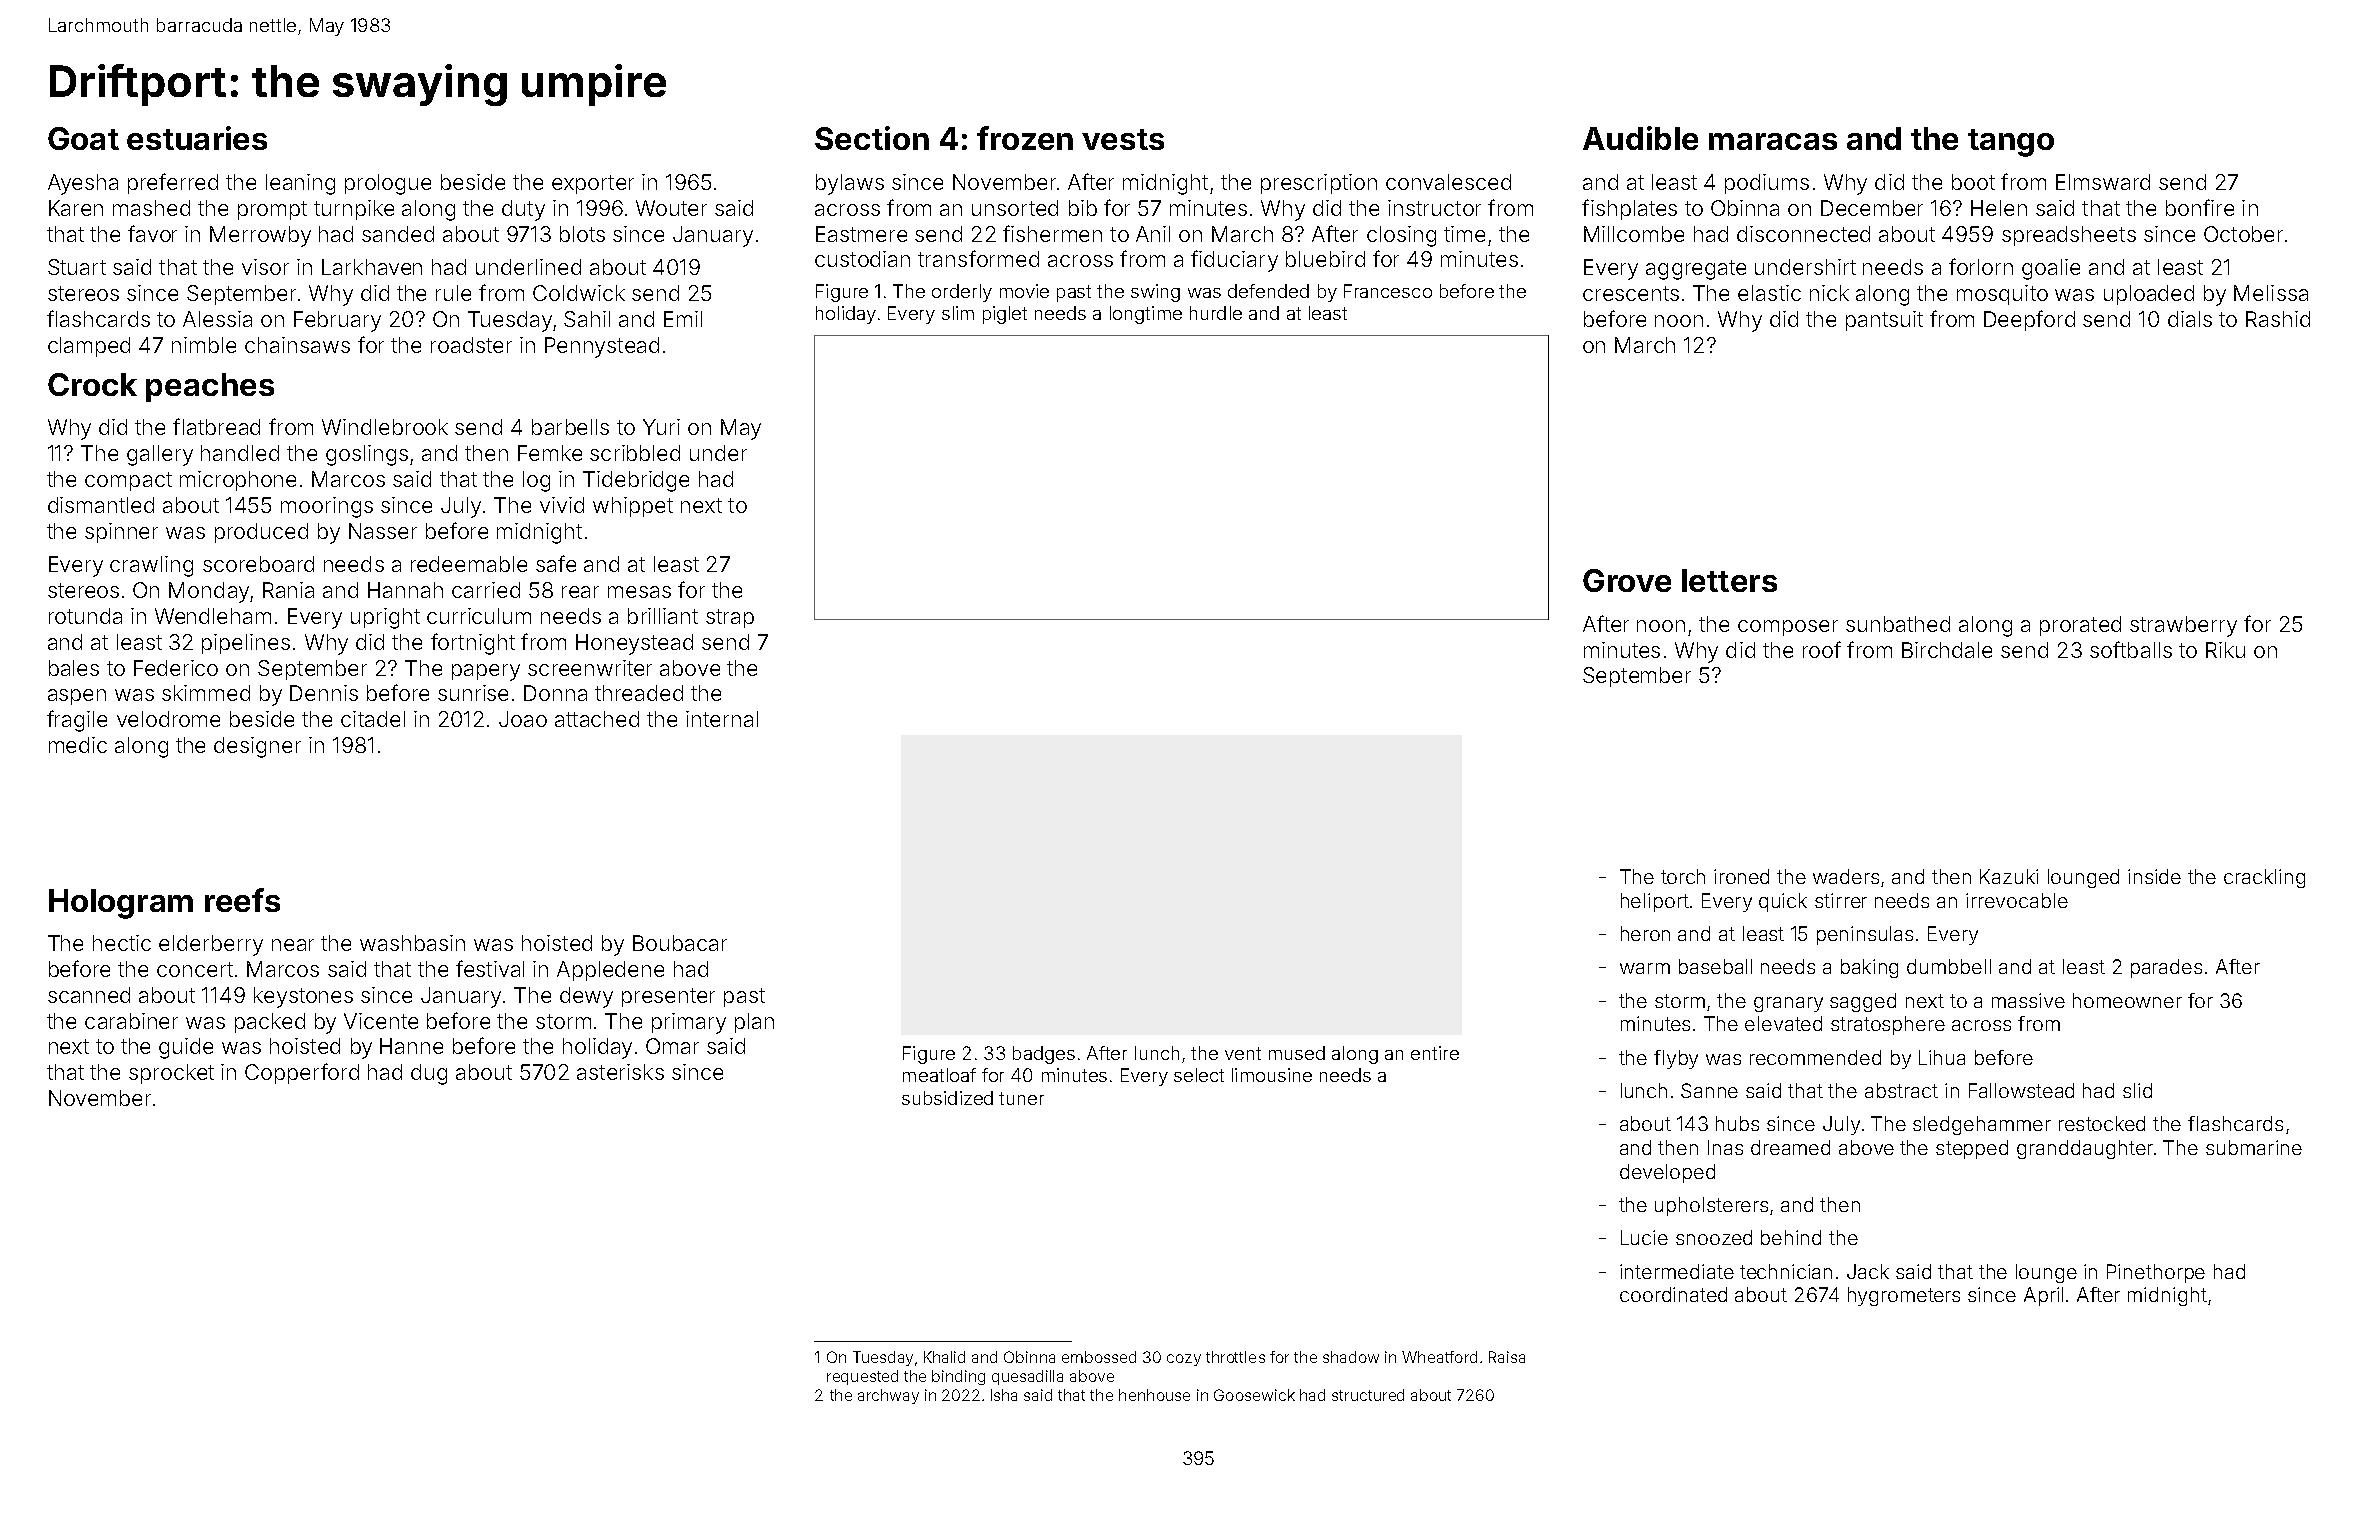 Image resolution: width=2363 pixels, height=1529 pixels. What do you see at coordinates (862, 1377) in the document?
I see `requested` at bounding box center [862, 1377].
